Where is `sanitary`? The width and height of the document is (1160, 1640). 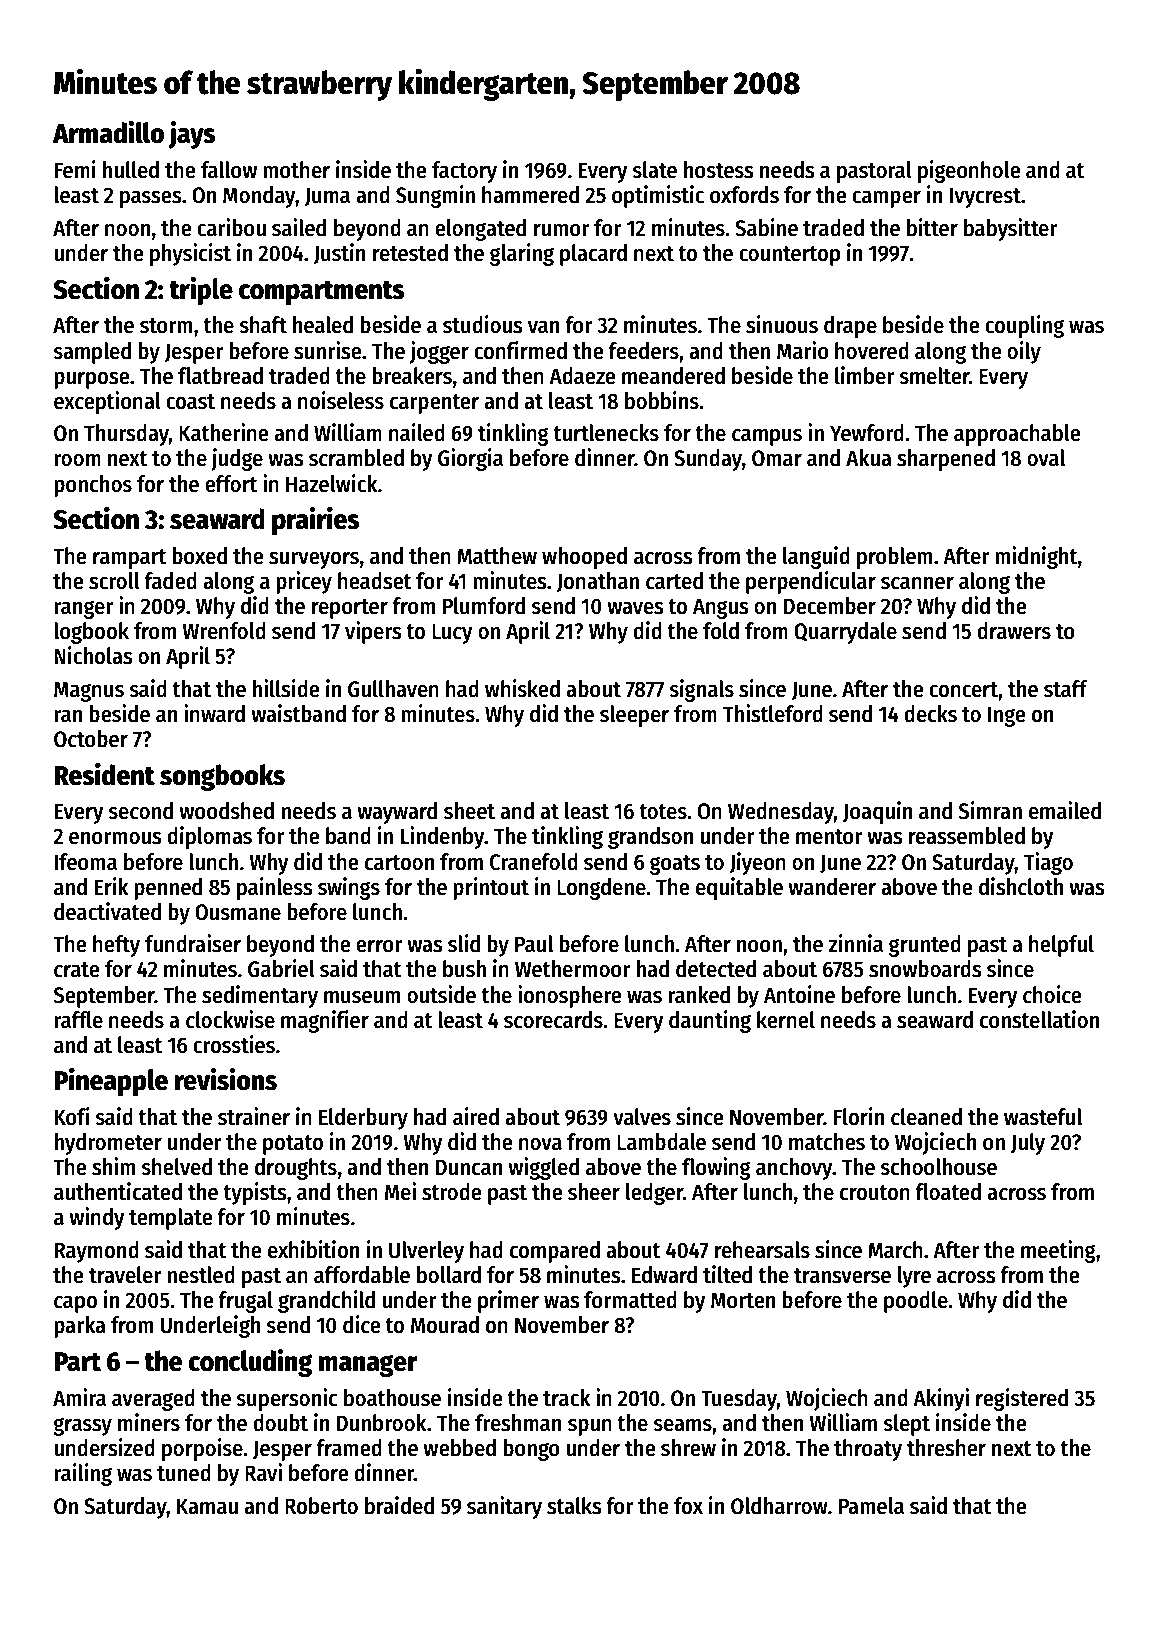
sanitary is located at coordinates (504, 1507).
